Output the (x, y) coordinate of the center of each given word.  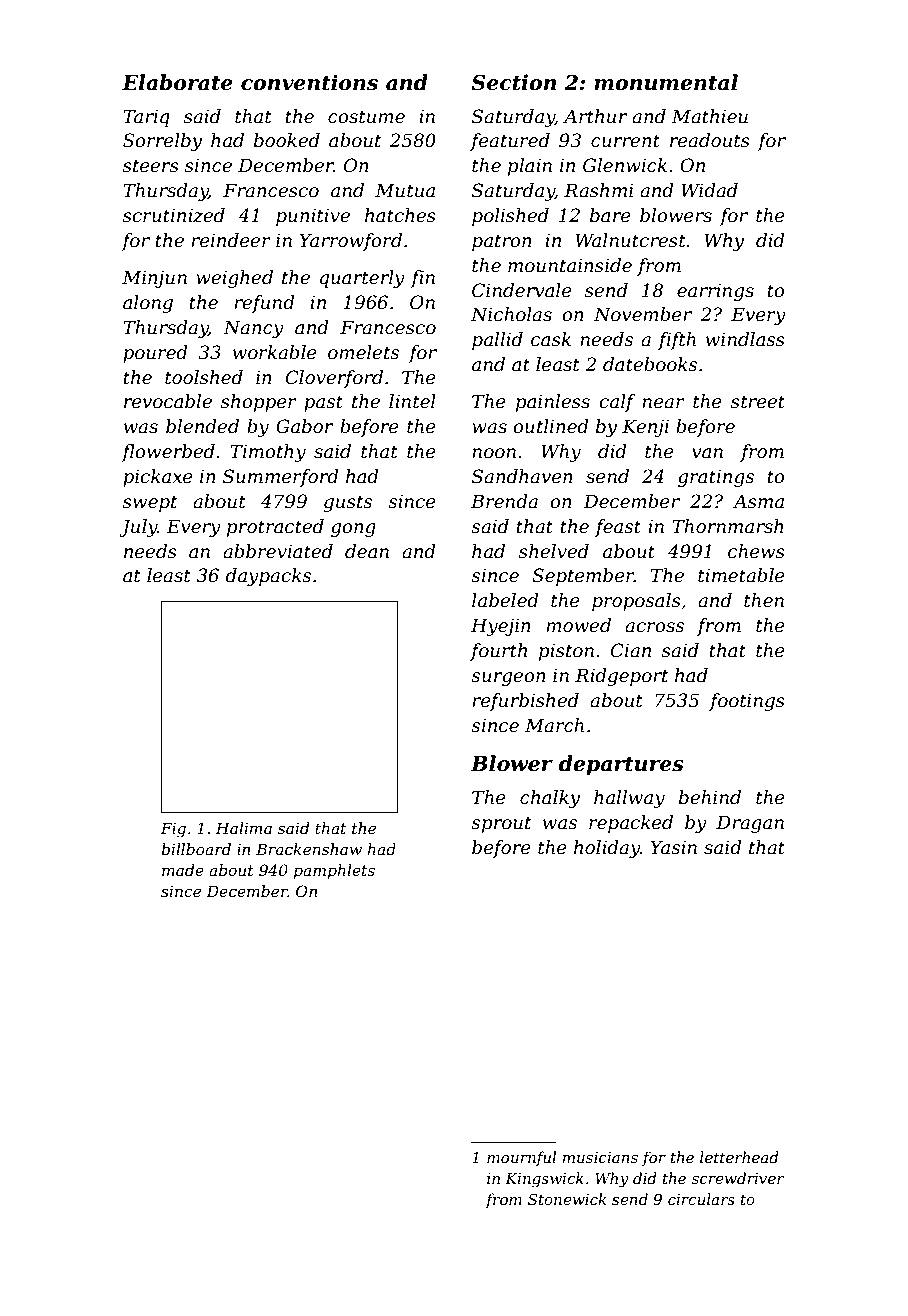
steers (151, 166)
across (654, 627)
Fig (173, 830)
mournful (521, 1158)
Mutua (405, 190)
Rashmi (599, 190)
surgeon (508, 679)
